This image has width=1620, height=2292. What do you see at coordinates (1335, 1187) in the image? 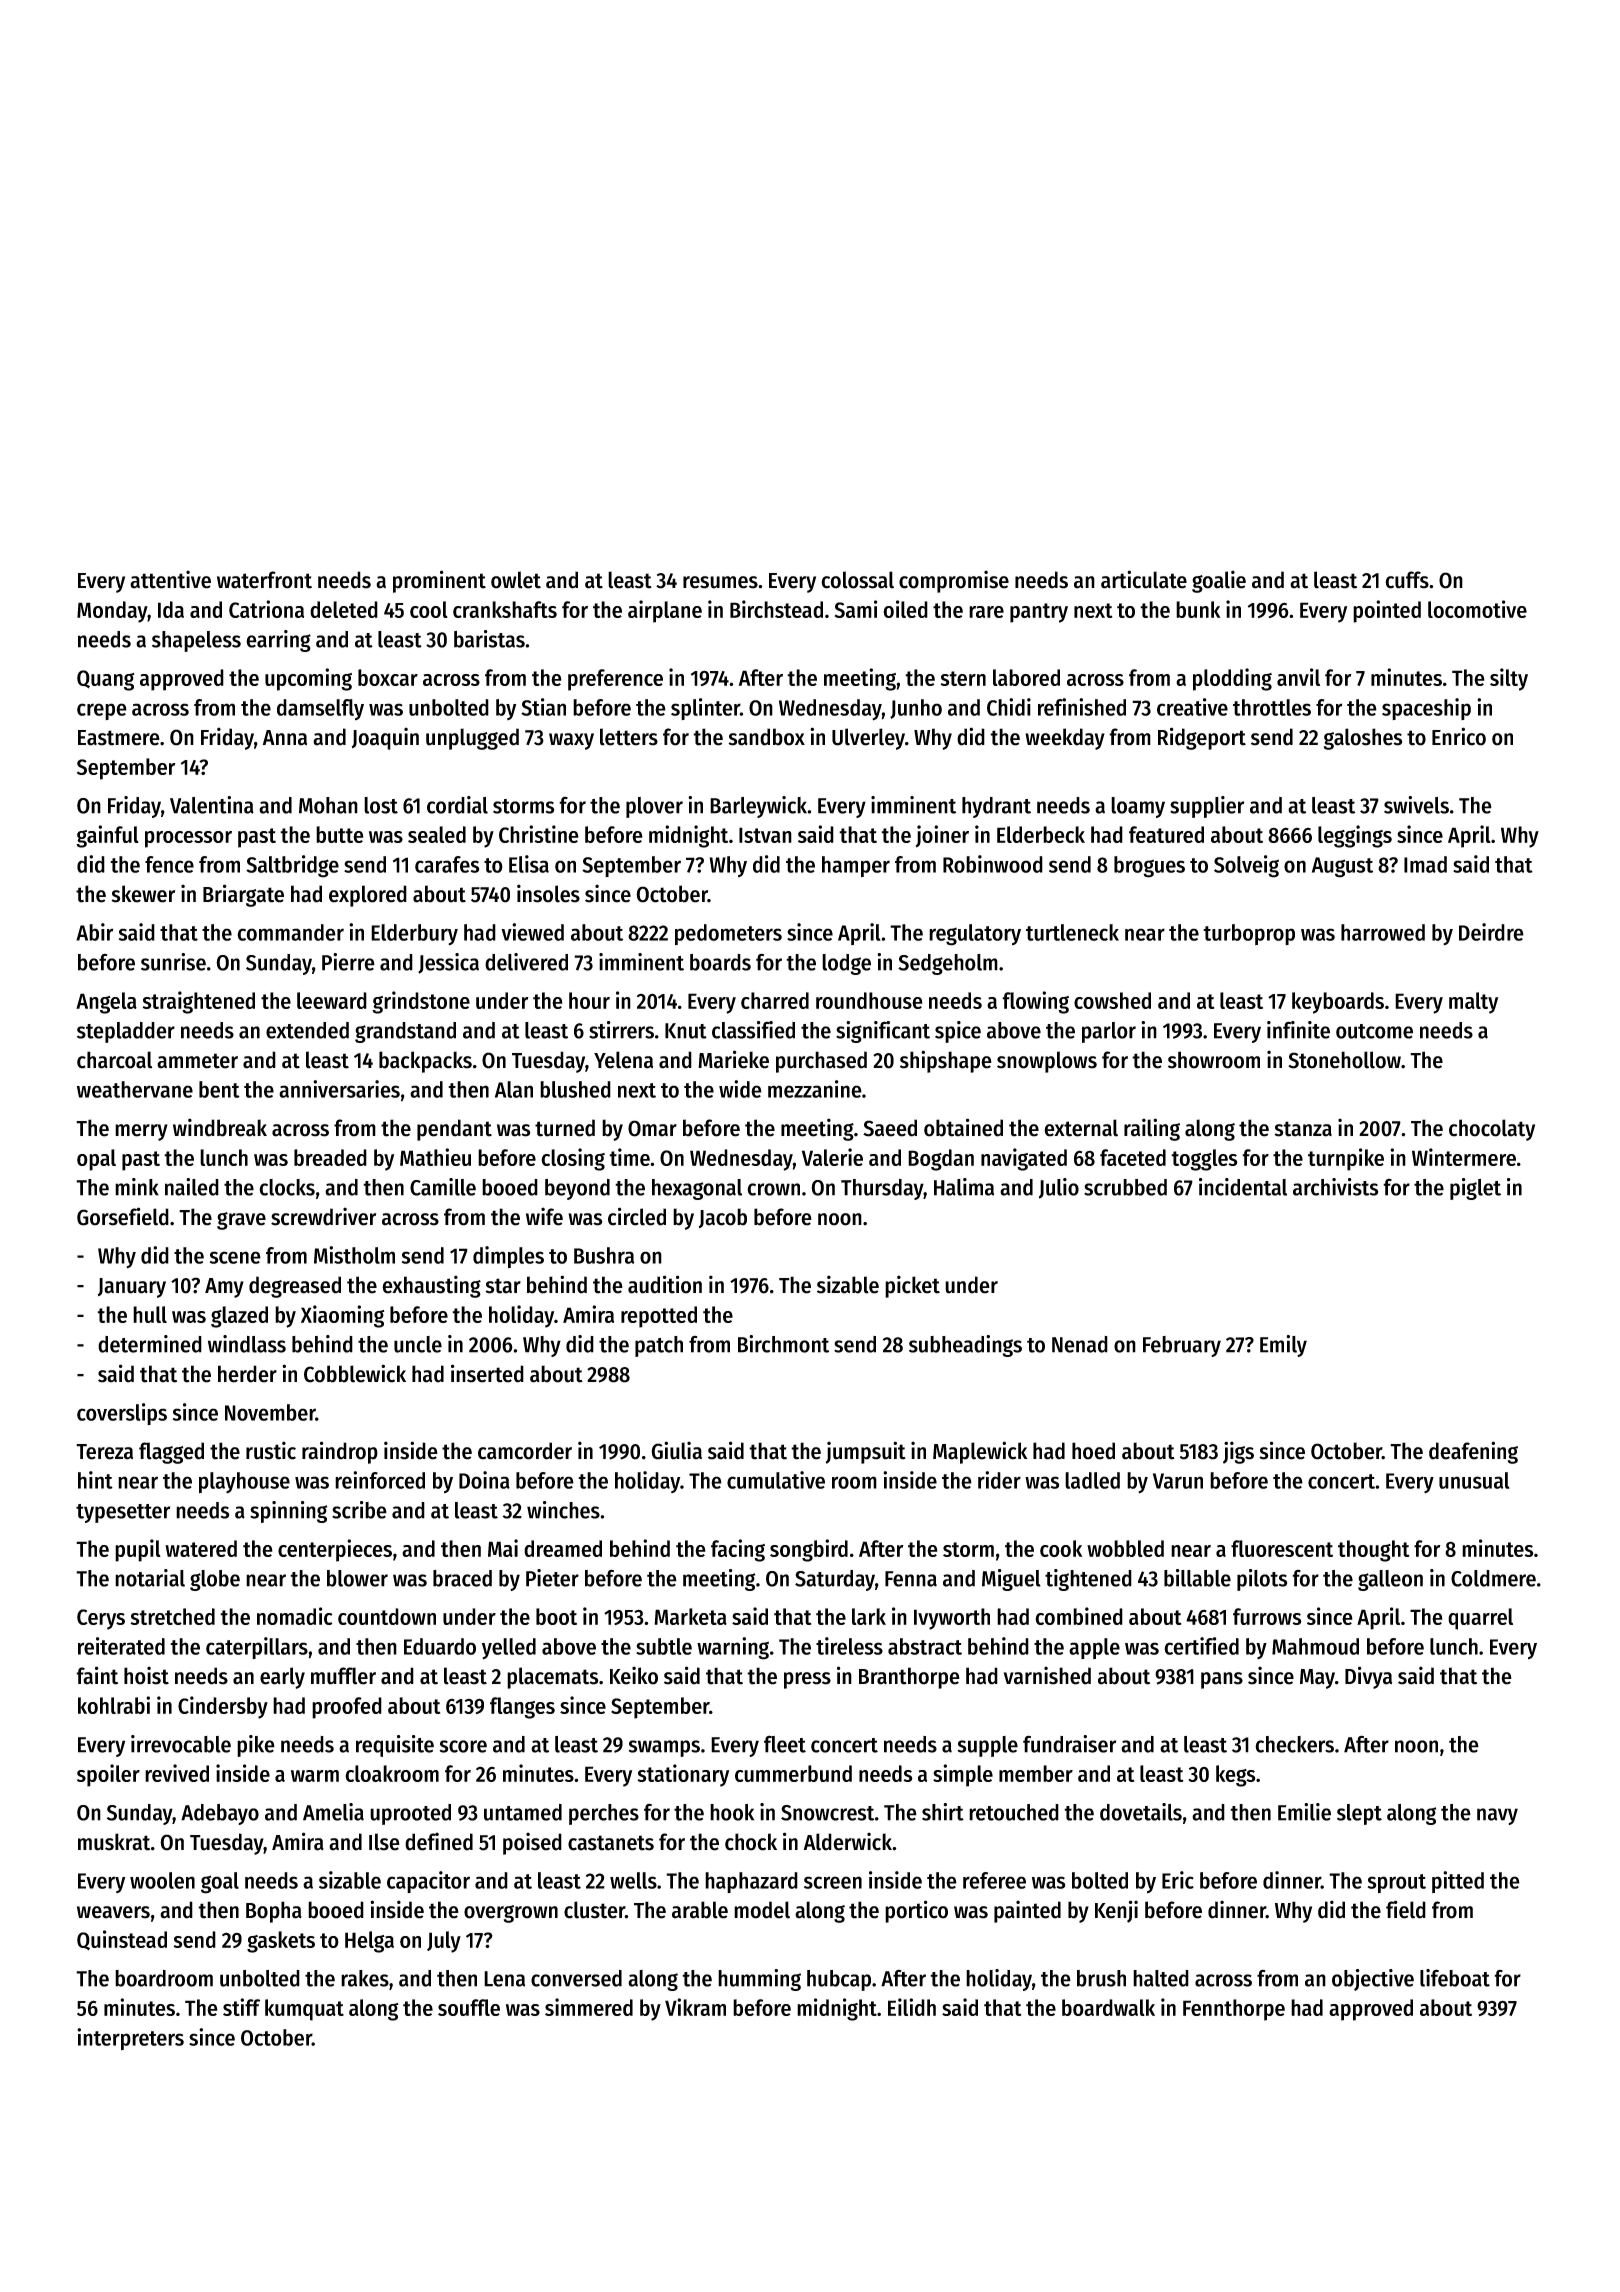
I see `archivists` at bounding box center [1335, 1187].
